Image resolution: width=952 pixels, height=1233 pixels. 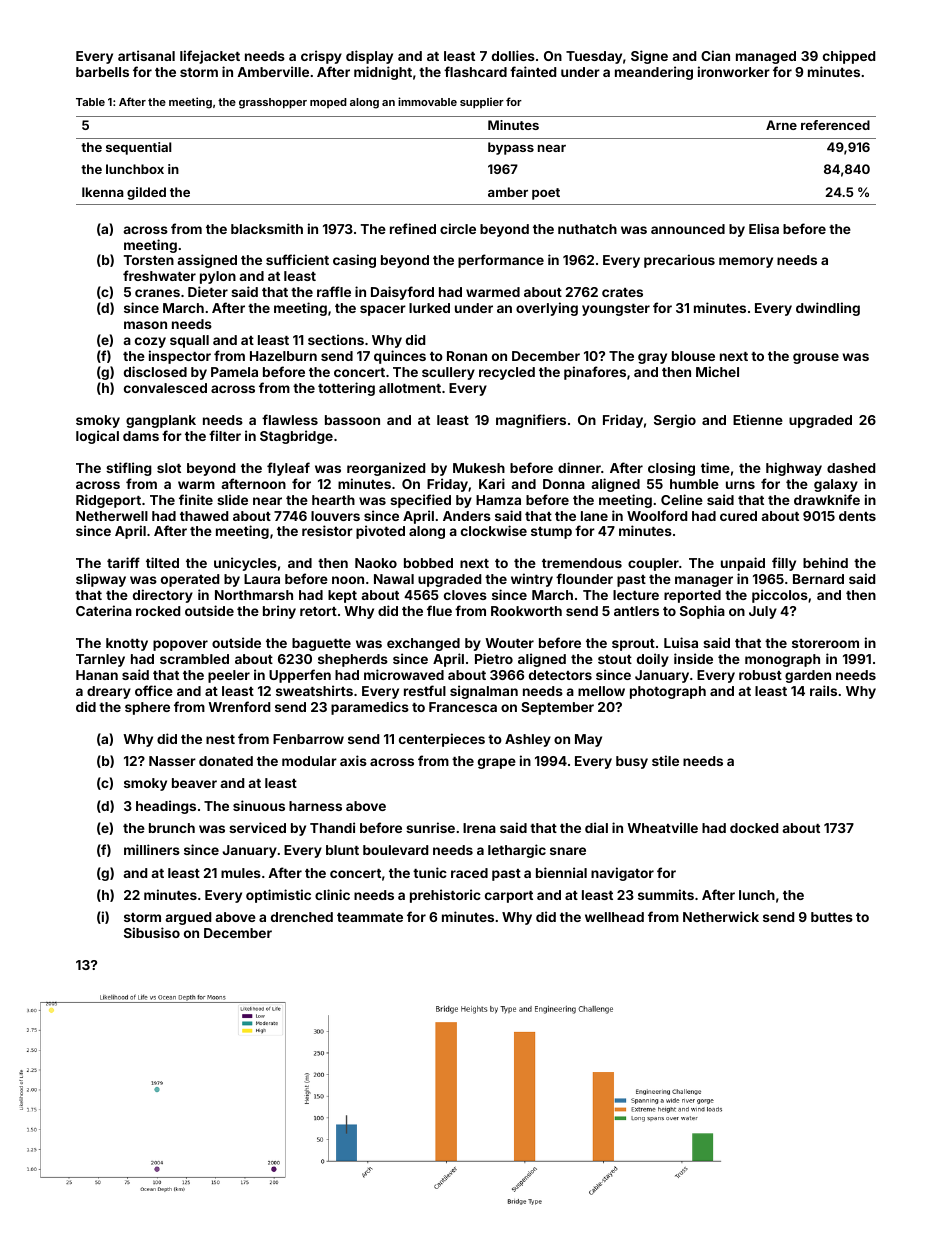 What do you see at coordinates (808, 676) in the screenshot?
I see `garden` at bounding box center [808, 676].
